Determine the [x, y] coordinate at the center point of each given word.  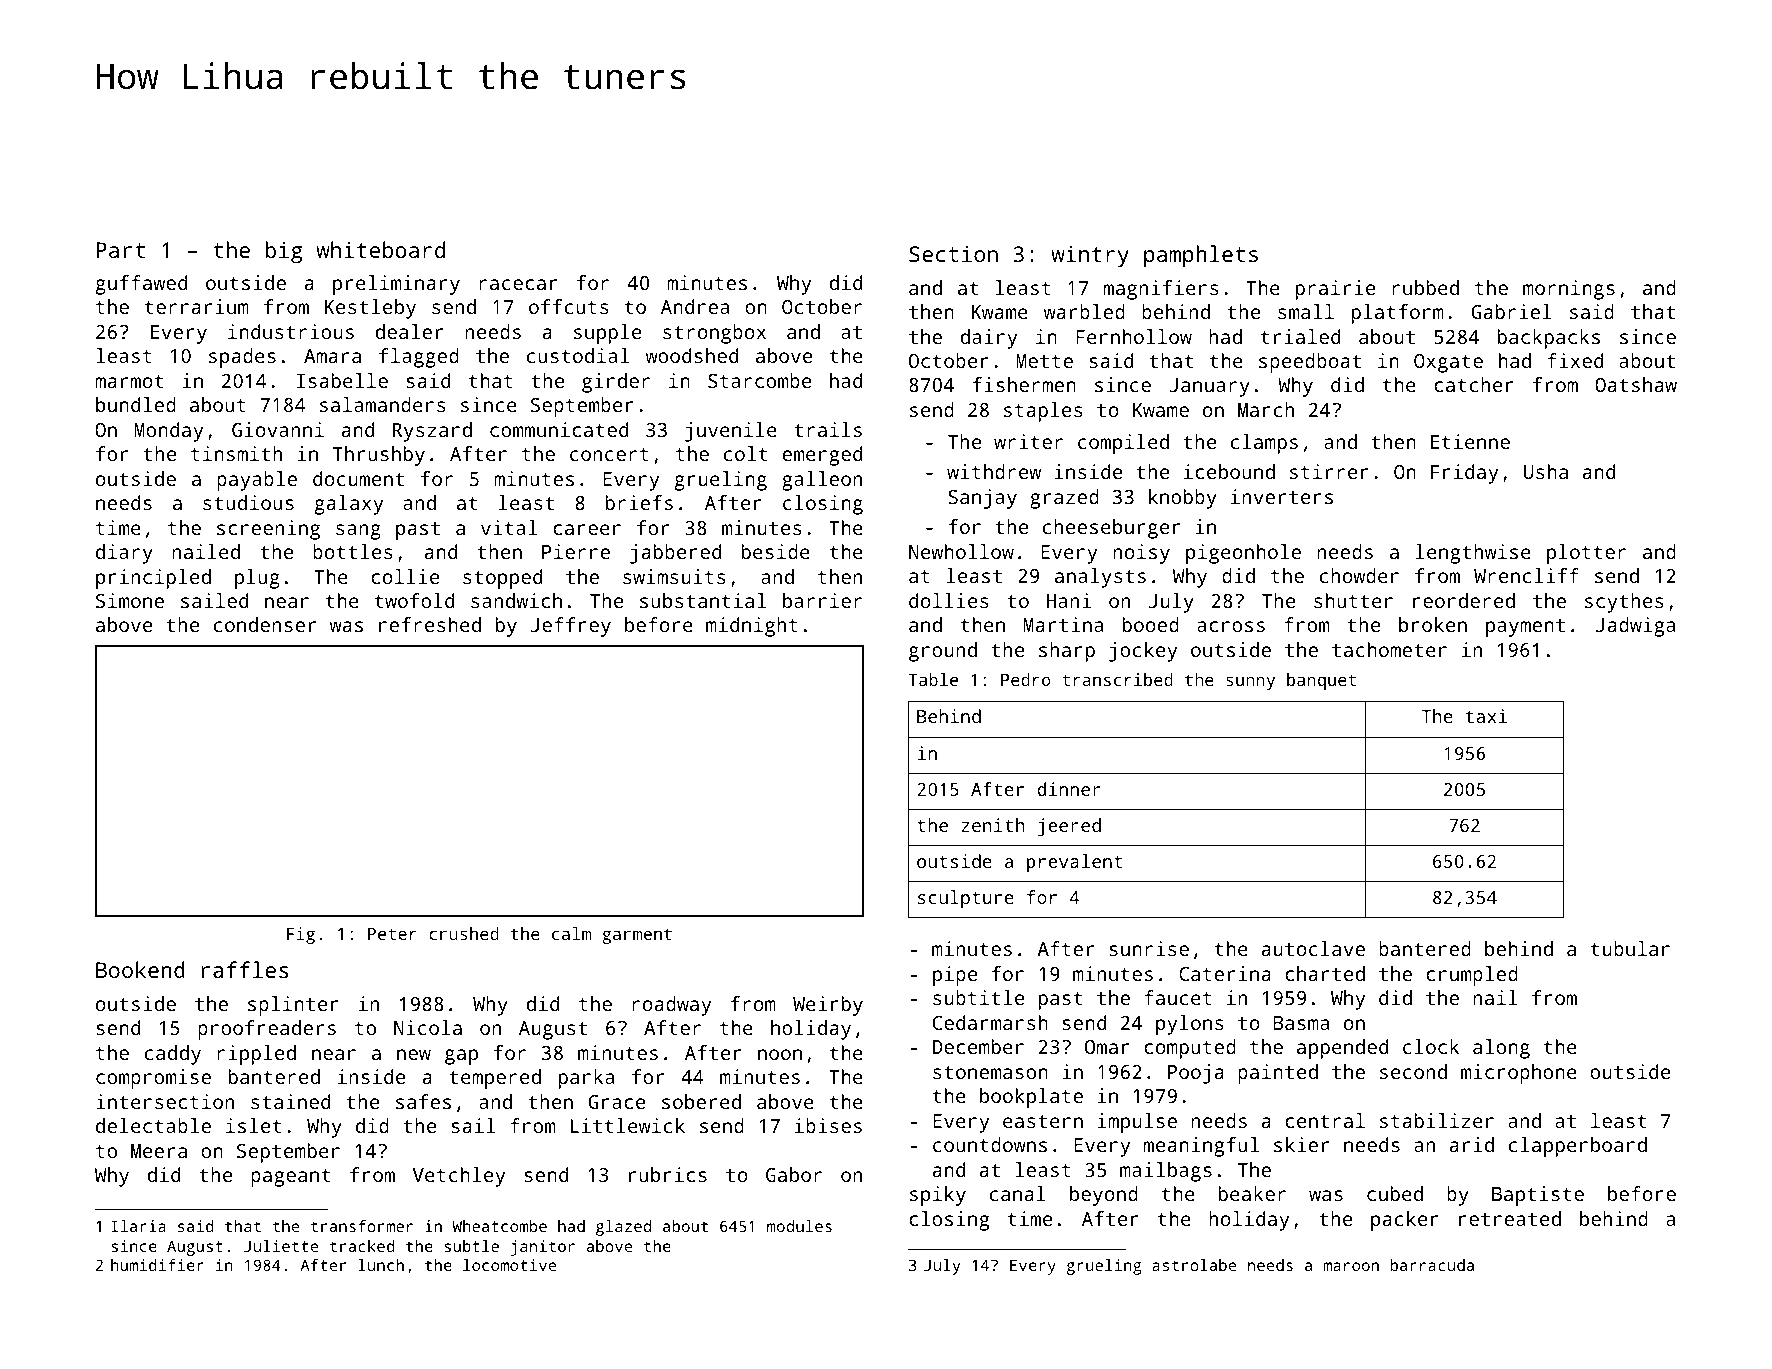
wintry [1090, 256]
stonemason [990, 1072]
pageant [290, 1177]
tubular [1630, 948]
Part [120, 250]
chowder [1359, 575]
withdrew [994, 471]
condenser [265, 624]
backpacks [1549, 339]
